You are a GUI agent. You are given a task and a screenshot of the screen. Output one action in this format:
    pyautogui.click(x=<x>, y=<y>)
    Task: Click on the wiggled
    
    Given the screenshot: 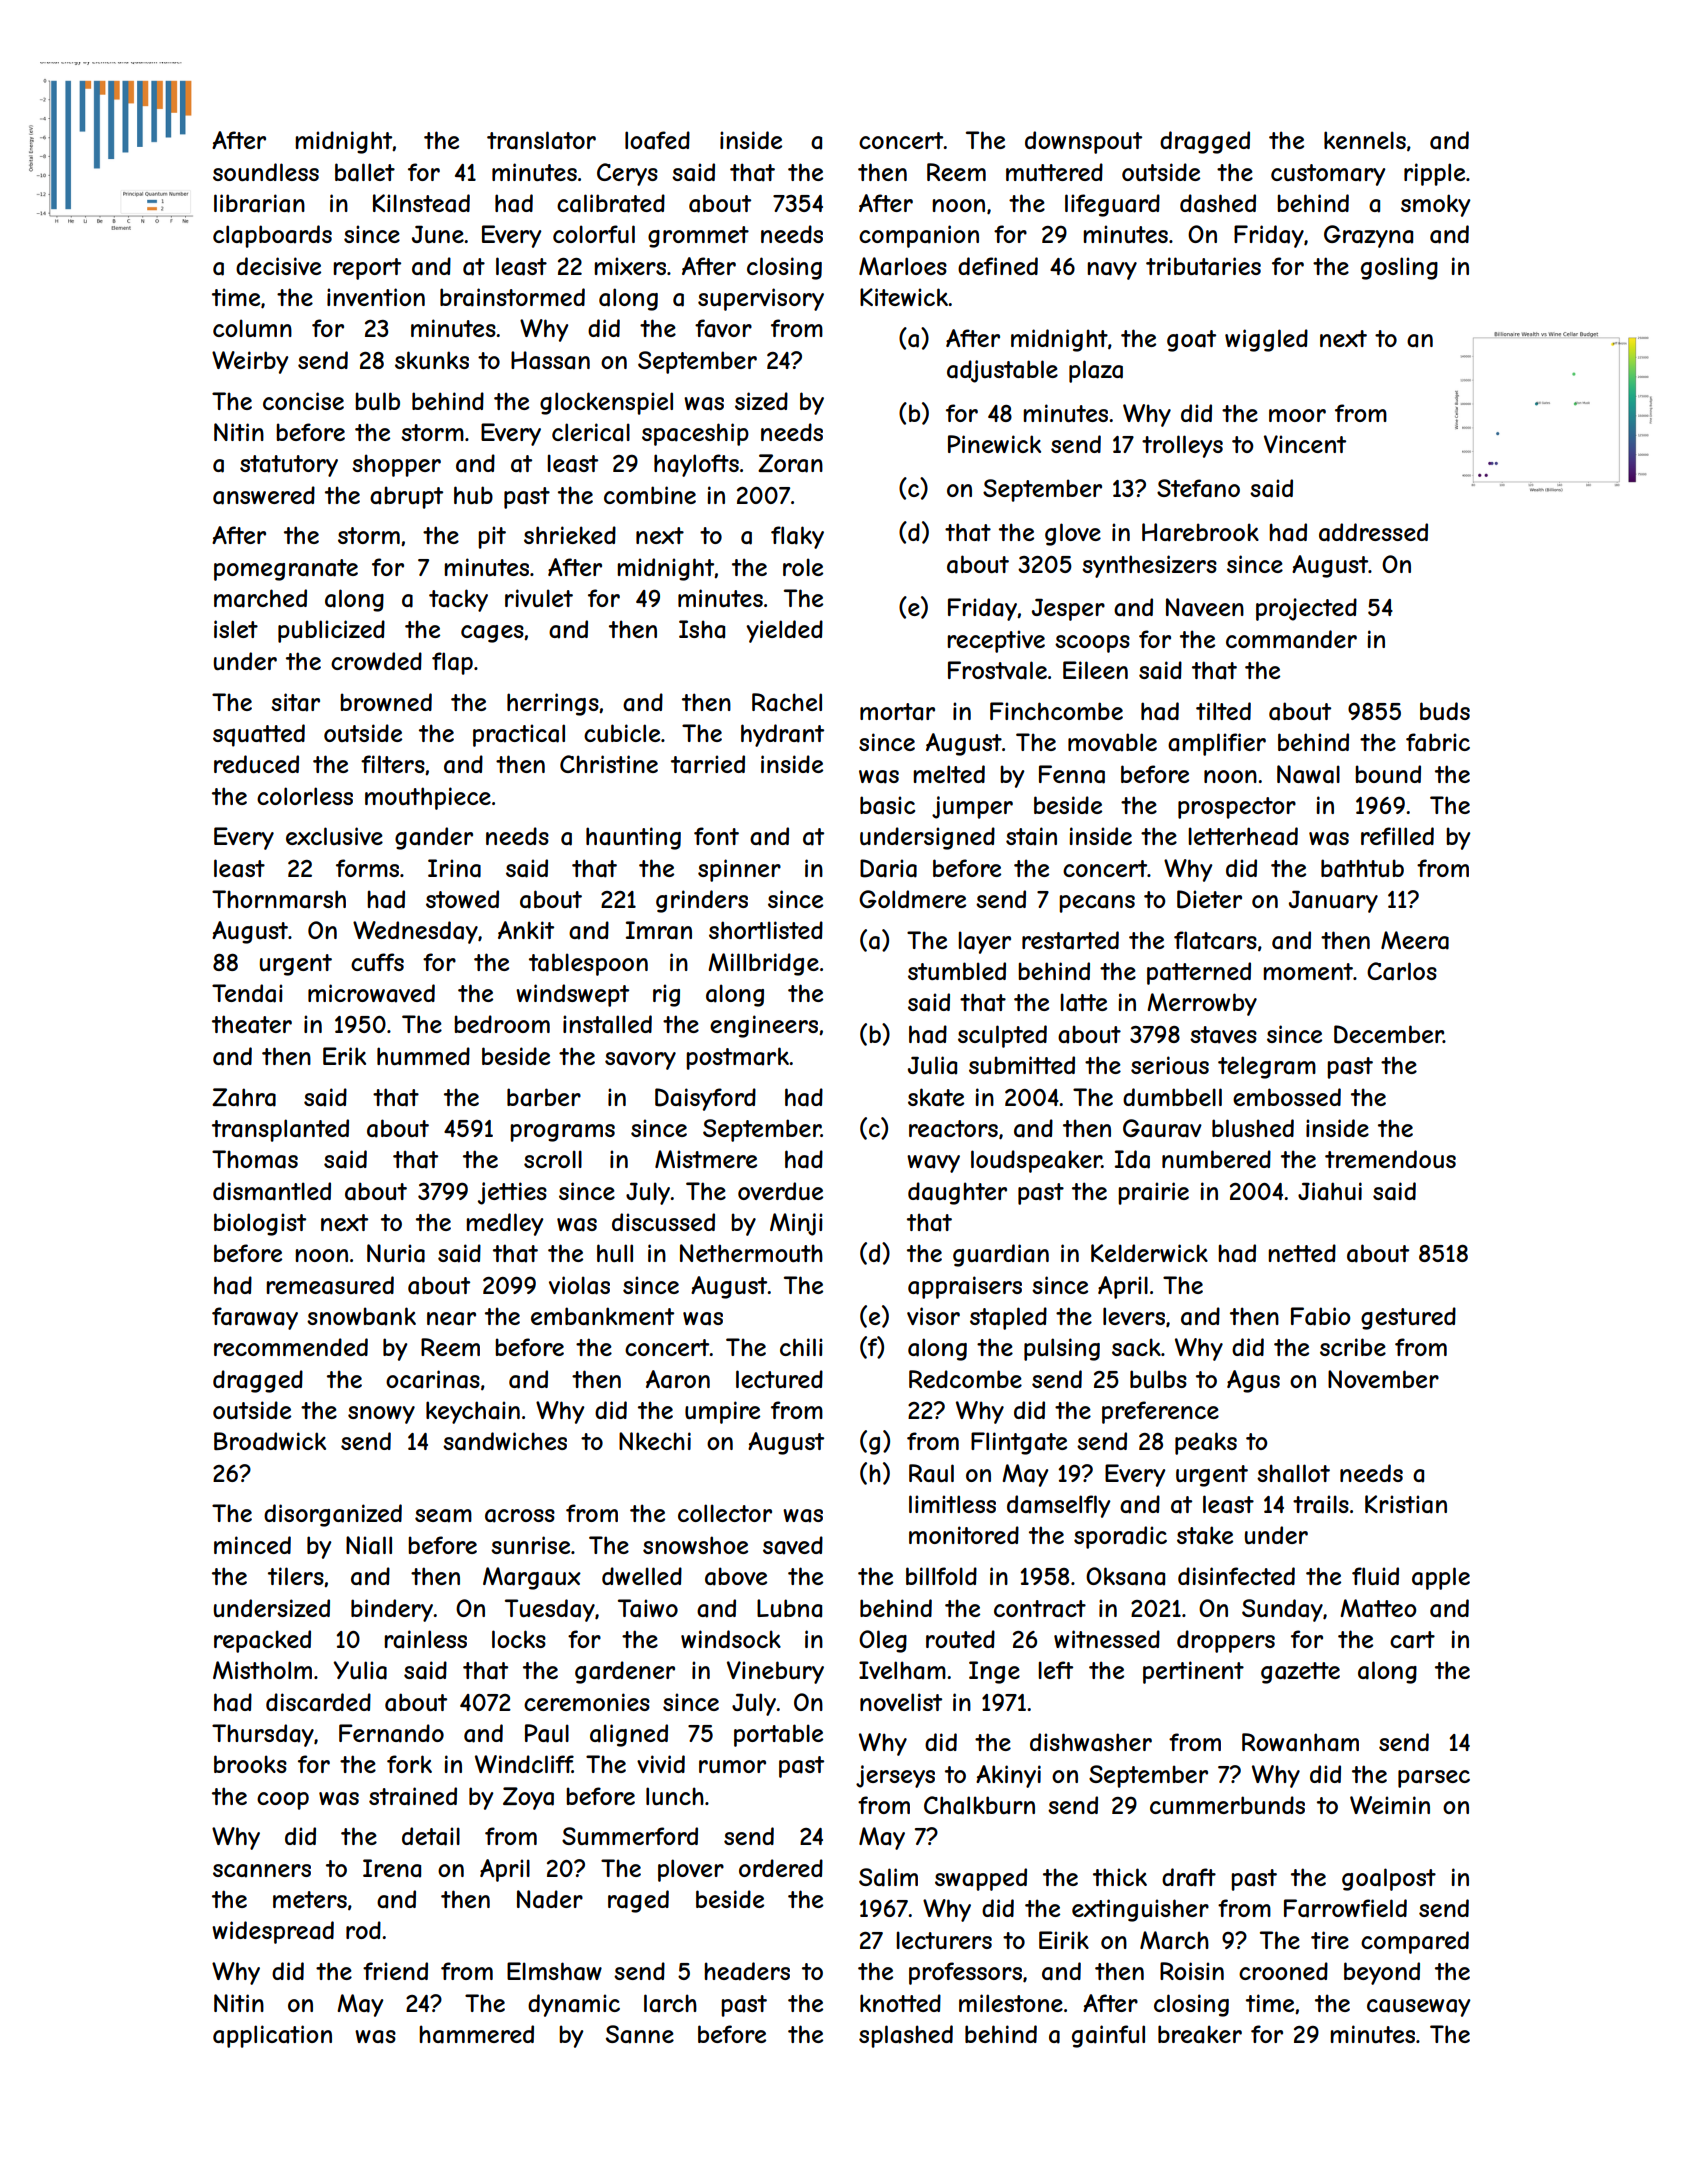 What is the action you would take?
    pyautogui.click(x=1266, y=340)
